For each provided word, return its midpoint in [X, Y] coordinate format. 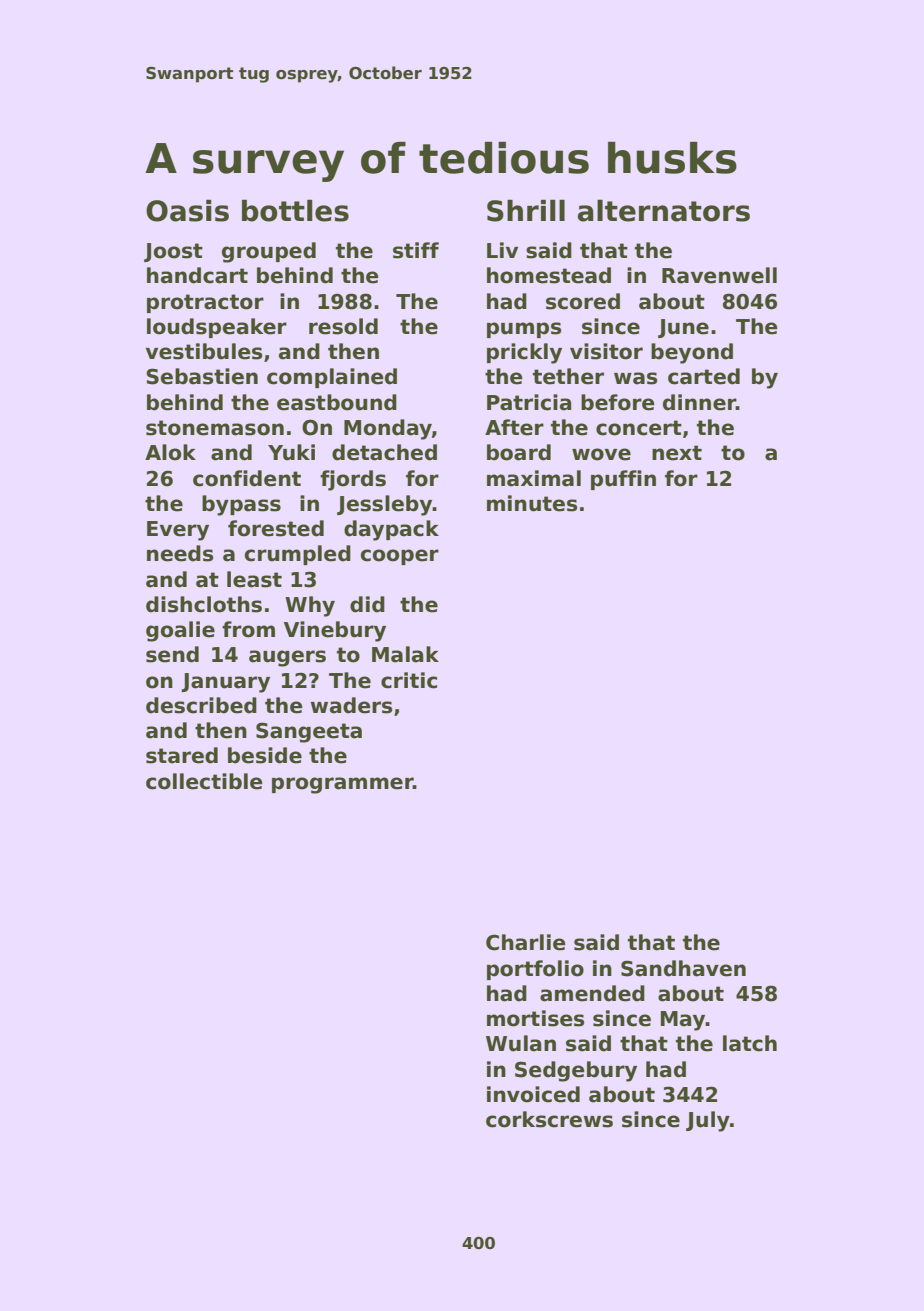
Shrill [526, 210]
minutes [532, 503]
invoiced [533, 1094]
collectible [204, 781]
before [618, 402]
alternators [664, 210]
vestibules [204, 351]
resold [343, 326]
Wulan [521, 1043]
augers [287, 658]
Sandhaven [683, 968]
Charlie [526, 942]
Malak [405, 654]
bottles [295, 210]
